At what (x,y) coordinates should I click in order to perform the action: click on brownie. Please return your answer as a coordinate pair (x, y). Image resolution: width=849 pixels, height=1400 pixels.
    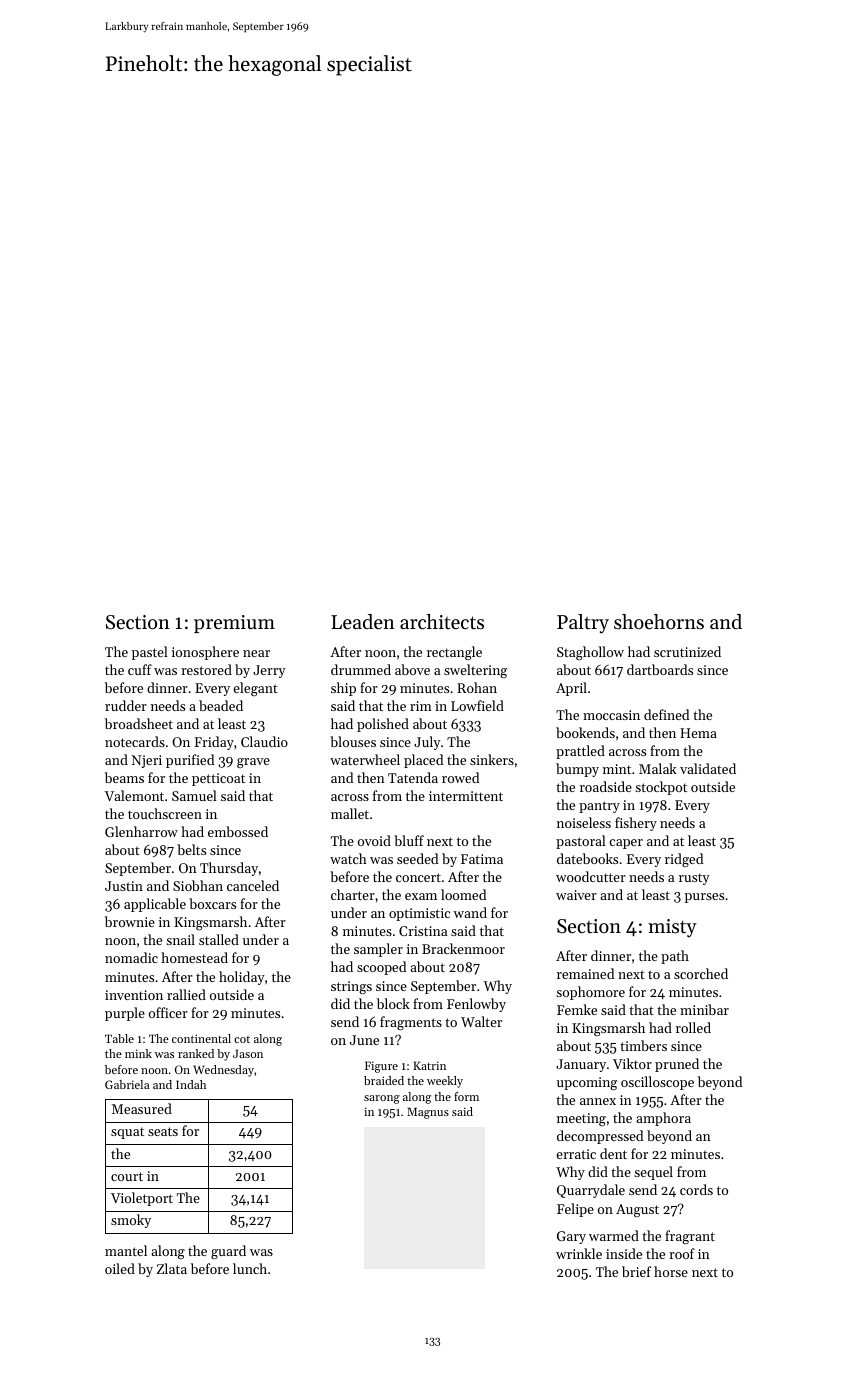
    Looking at the image, I should click on (130, 921).
